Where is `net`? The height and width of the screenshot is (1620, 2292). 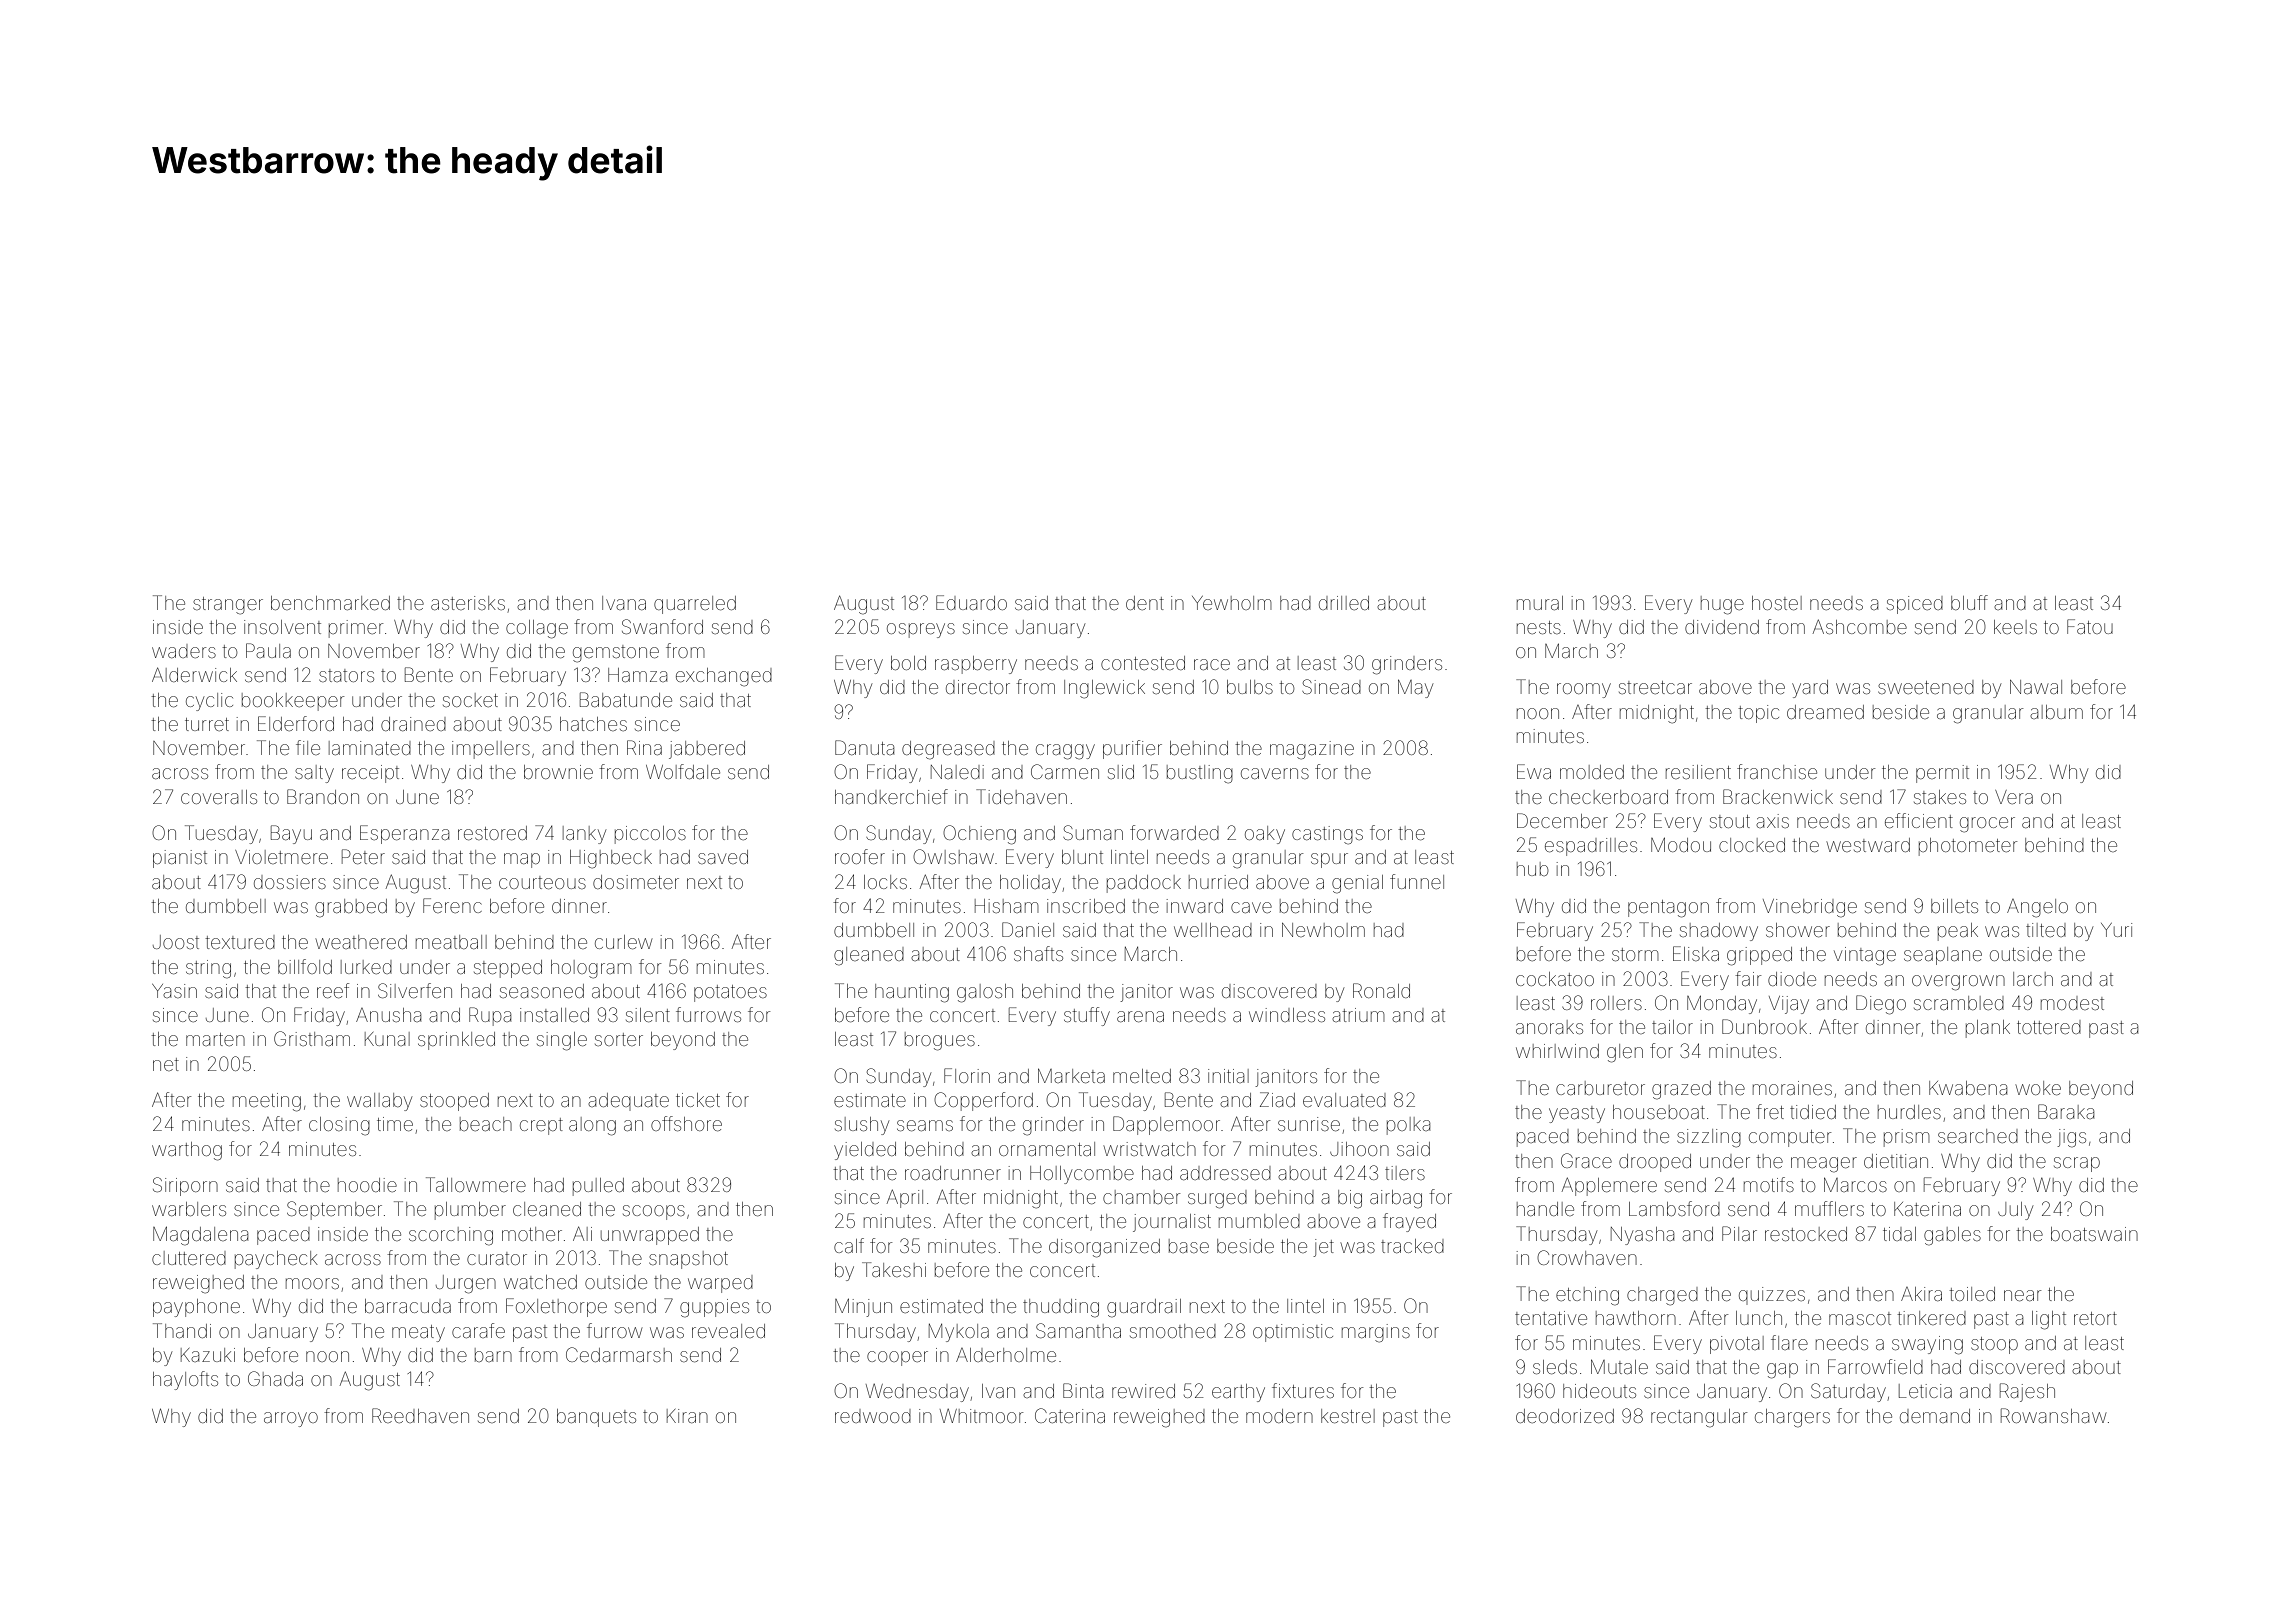 net is located at coordinates (166, 1064).
